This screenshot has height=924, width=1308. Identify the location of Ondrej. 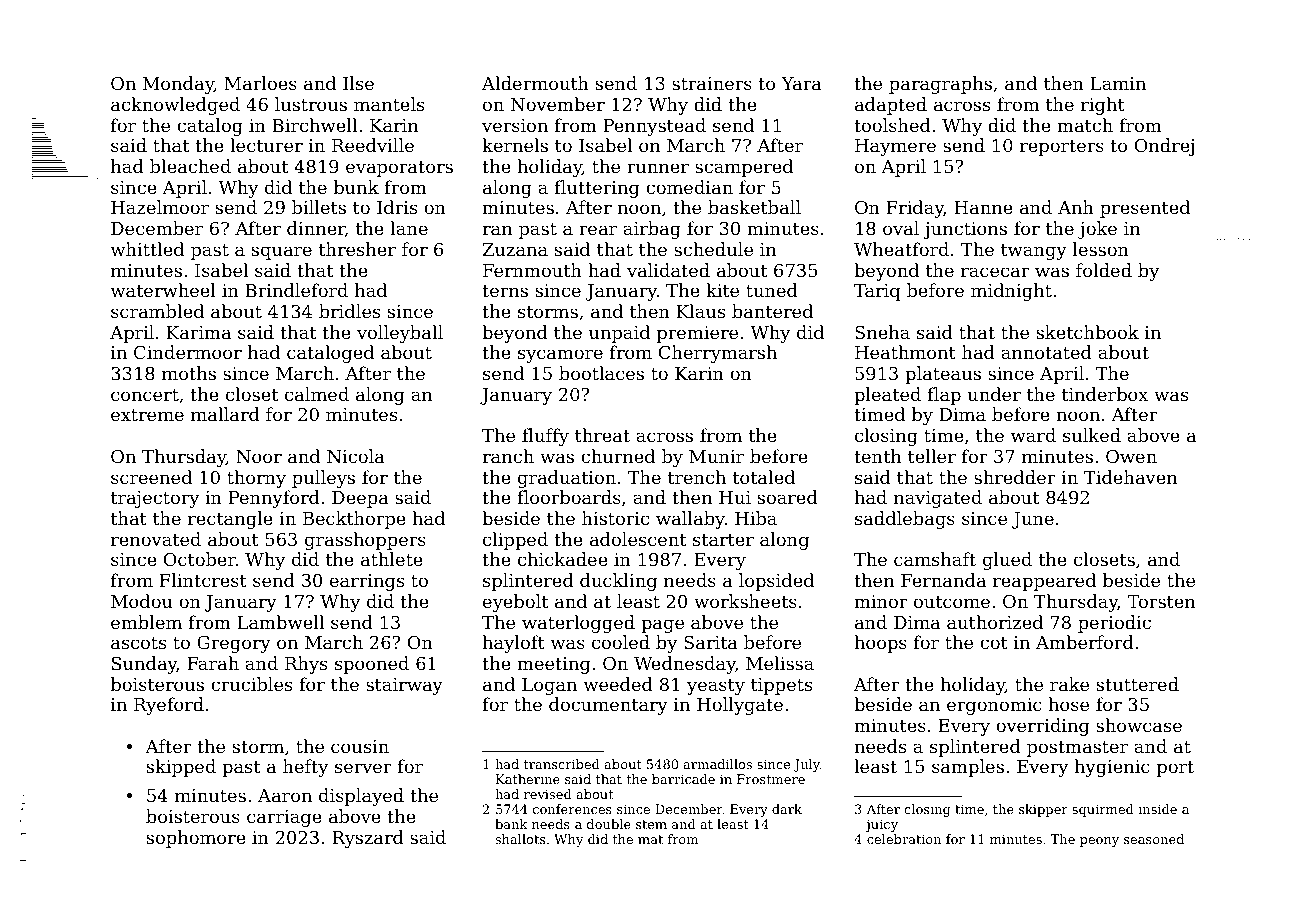
(1164, 147).
